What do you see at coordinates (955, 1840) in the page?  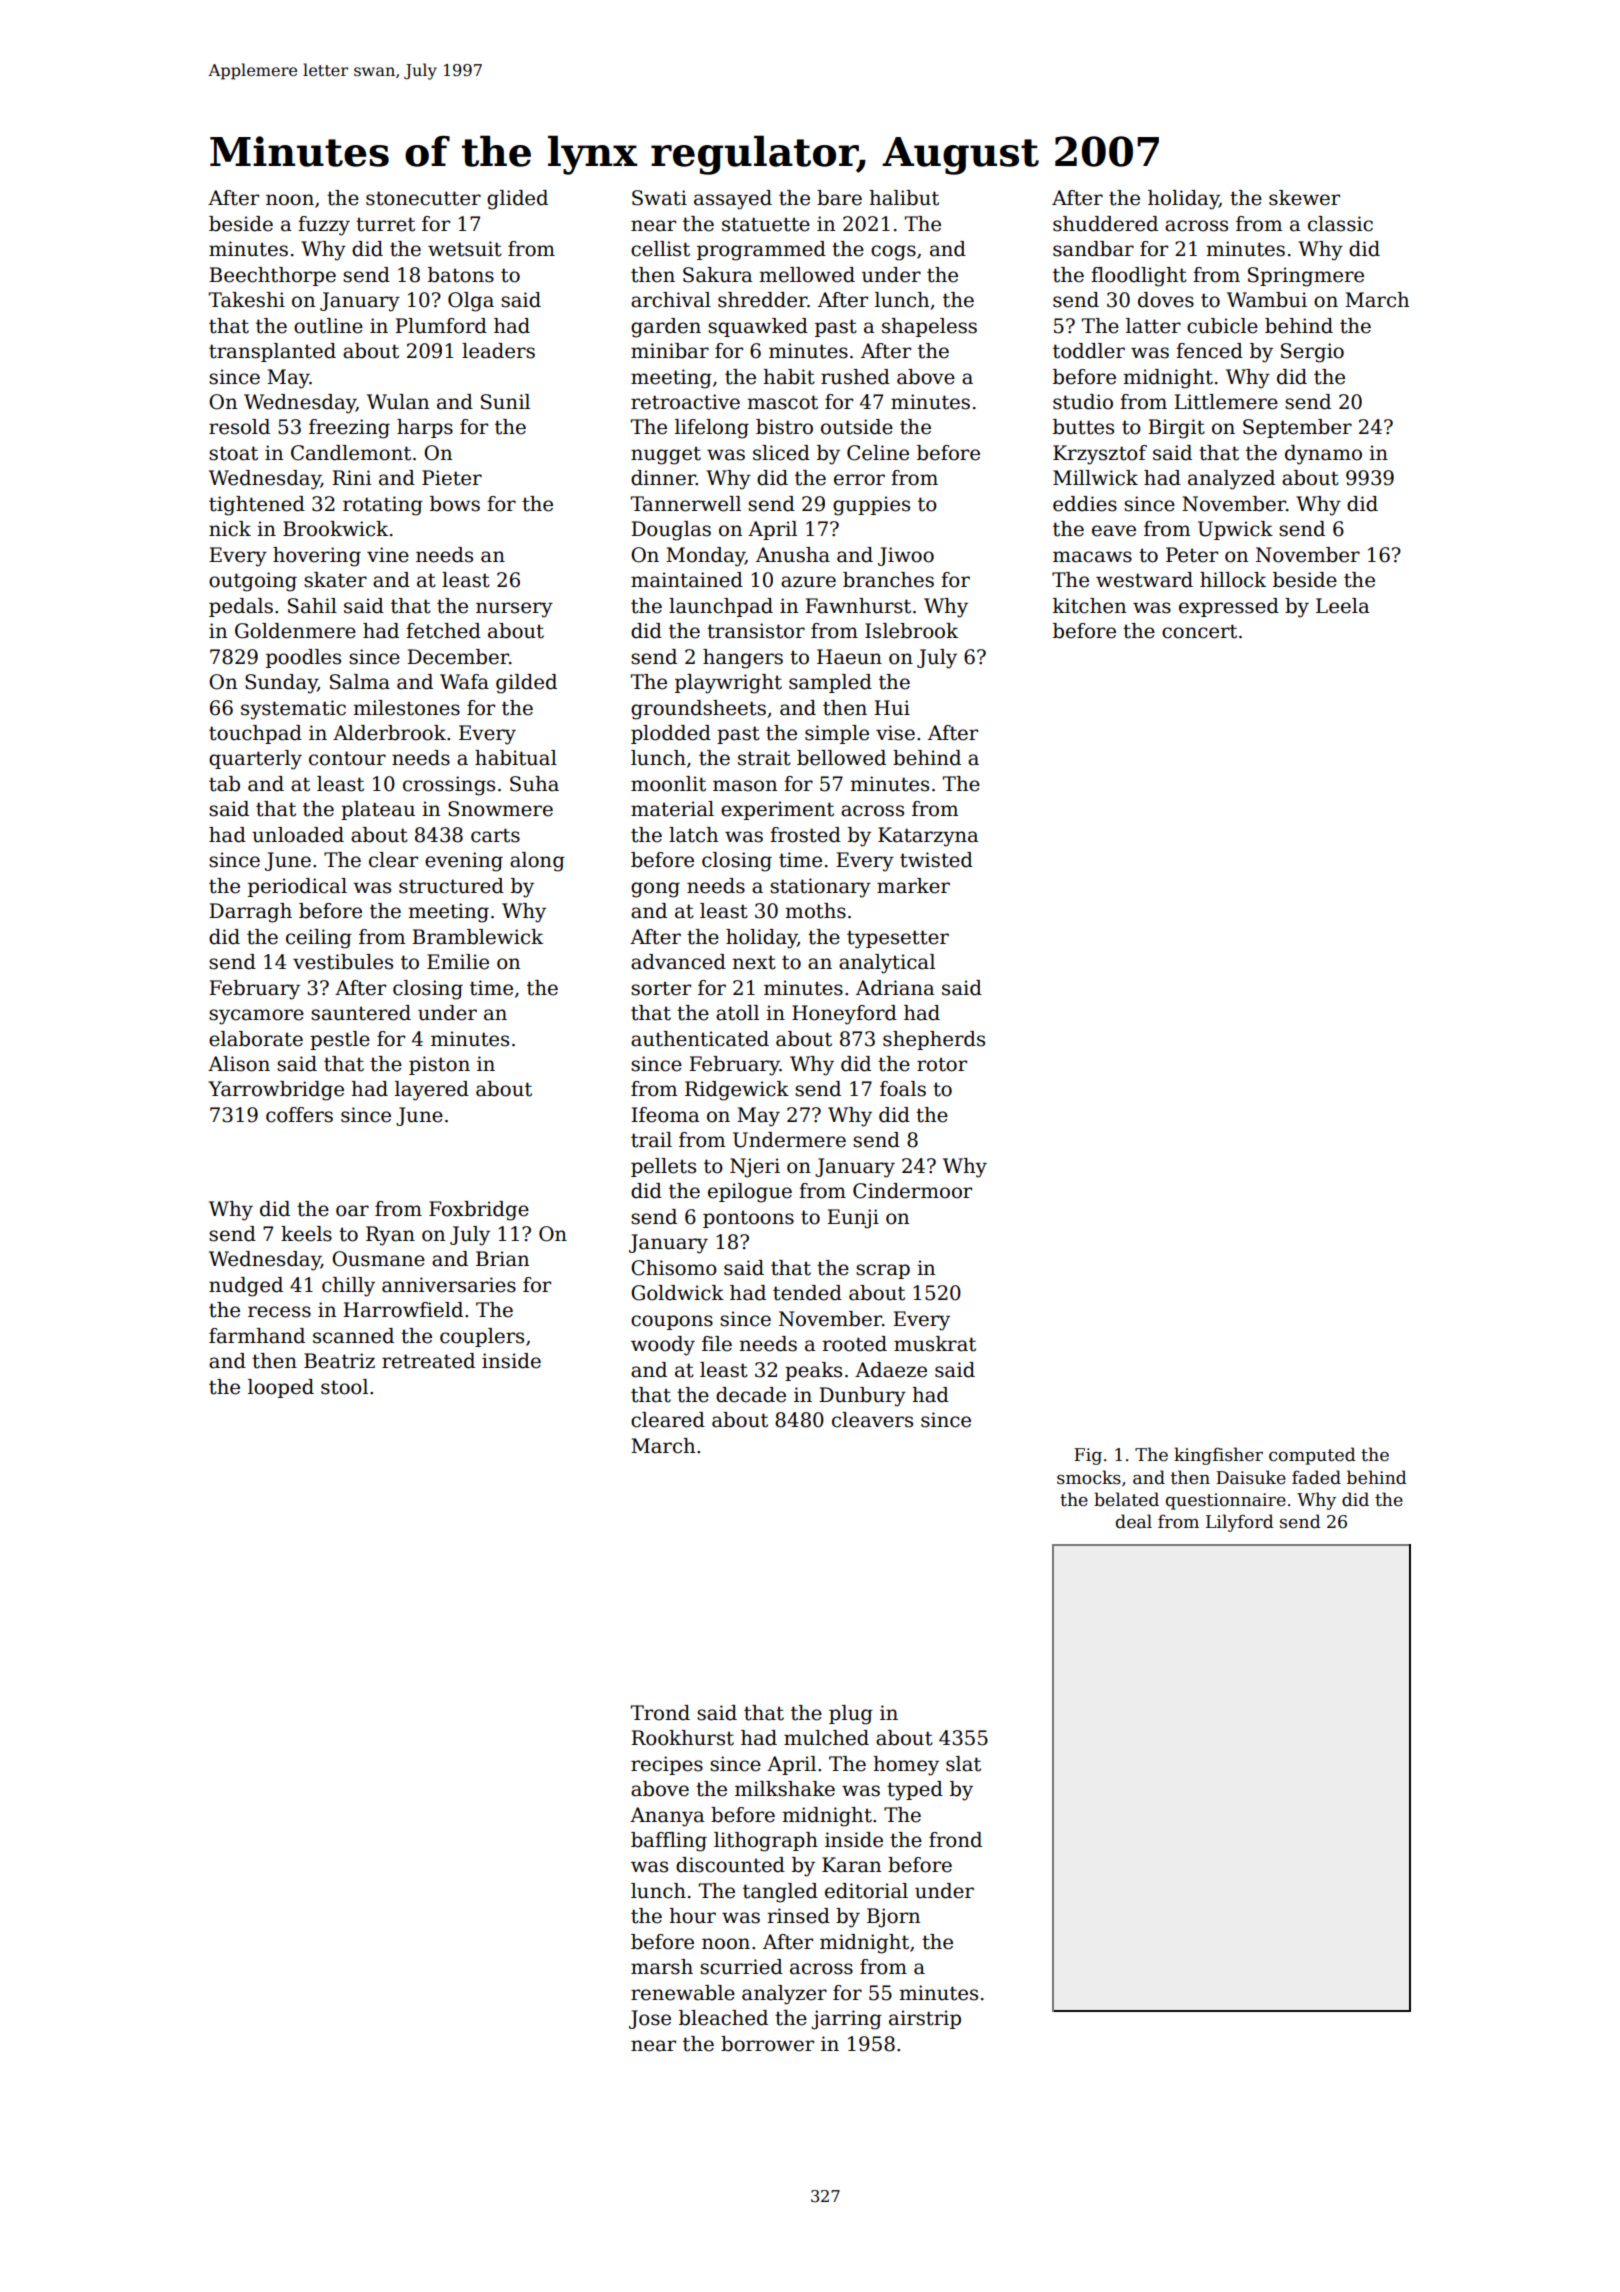 I see `frond` at bounding box center [955, 1840].
